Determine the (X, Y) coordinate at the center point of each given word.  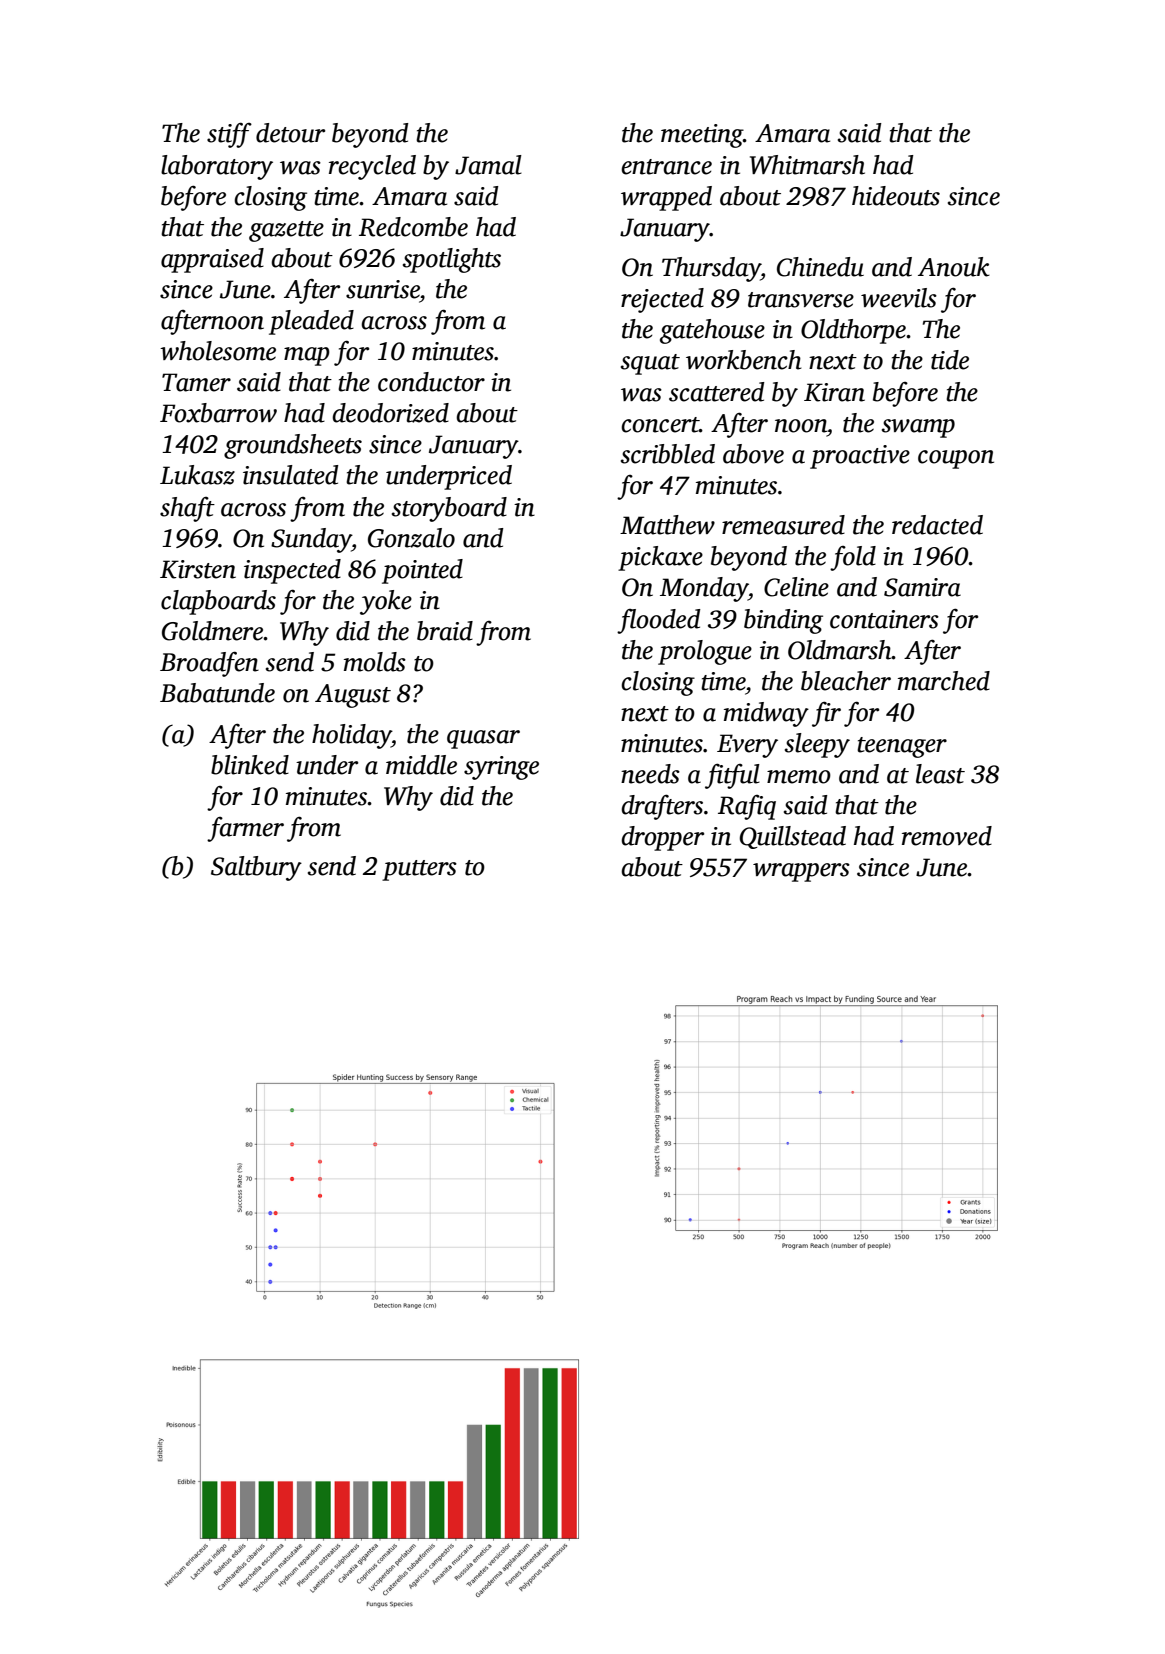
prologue (705, 652)
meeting (702, 136)
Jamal (488, 165)
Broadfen (209, 664)
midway (766, 714)
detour (290, 133)
